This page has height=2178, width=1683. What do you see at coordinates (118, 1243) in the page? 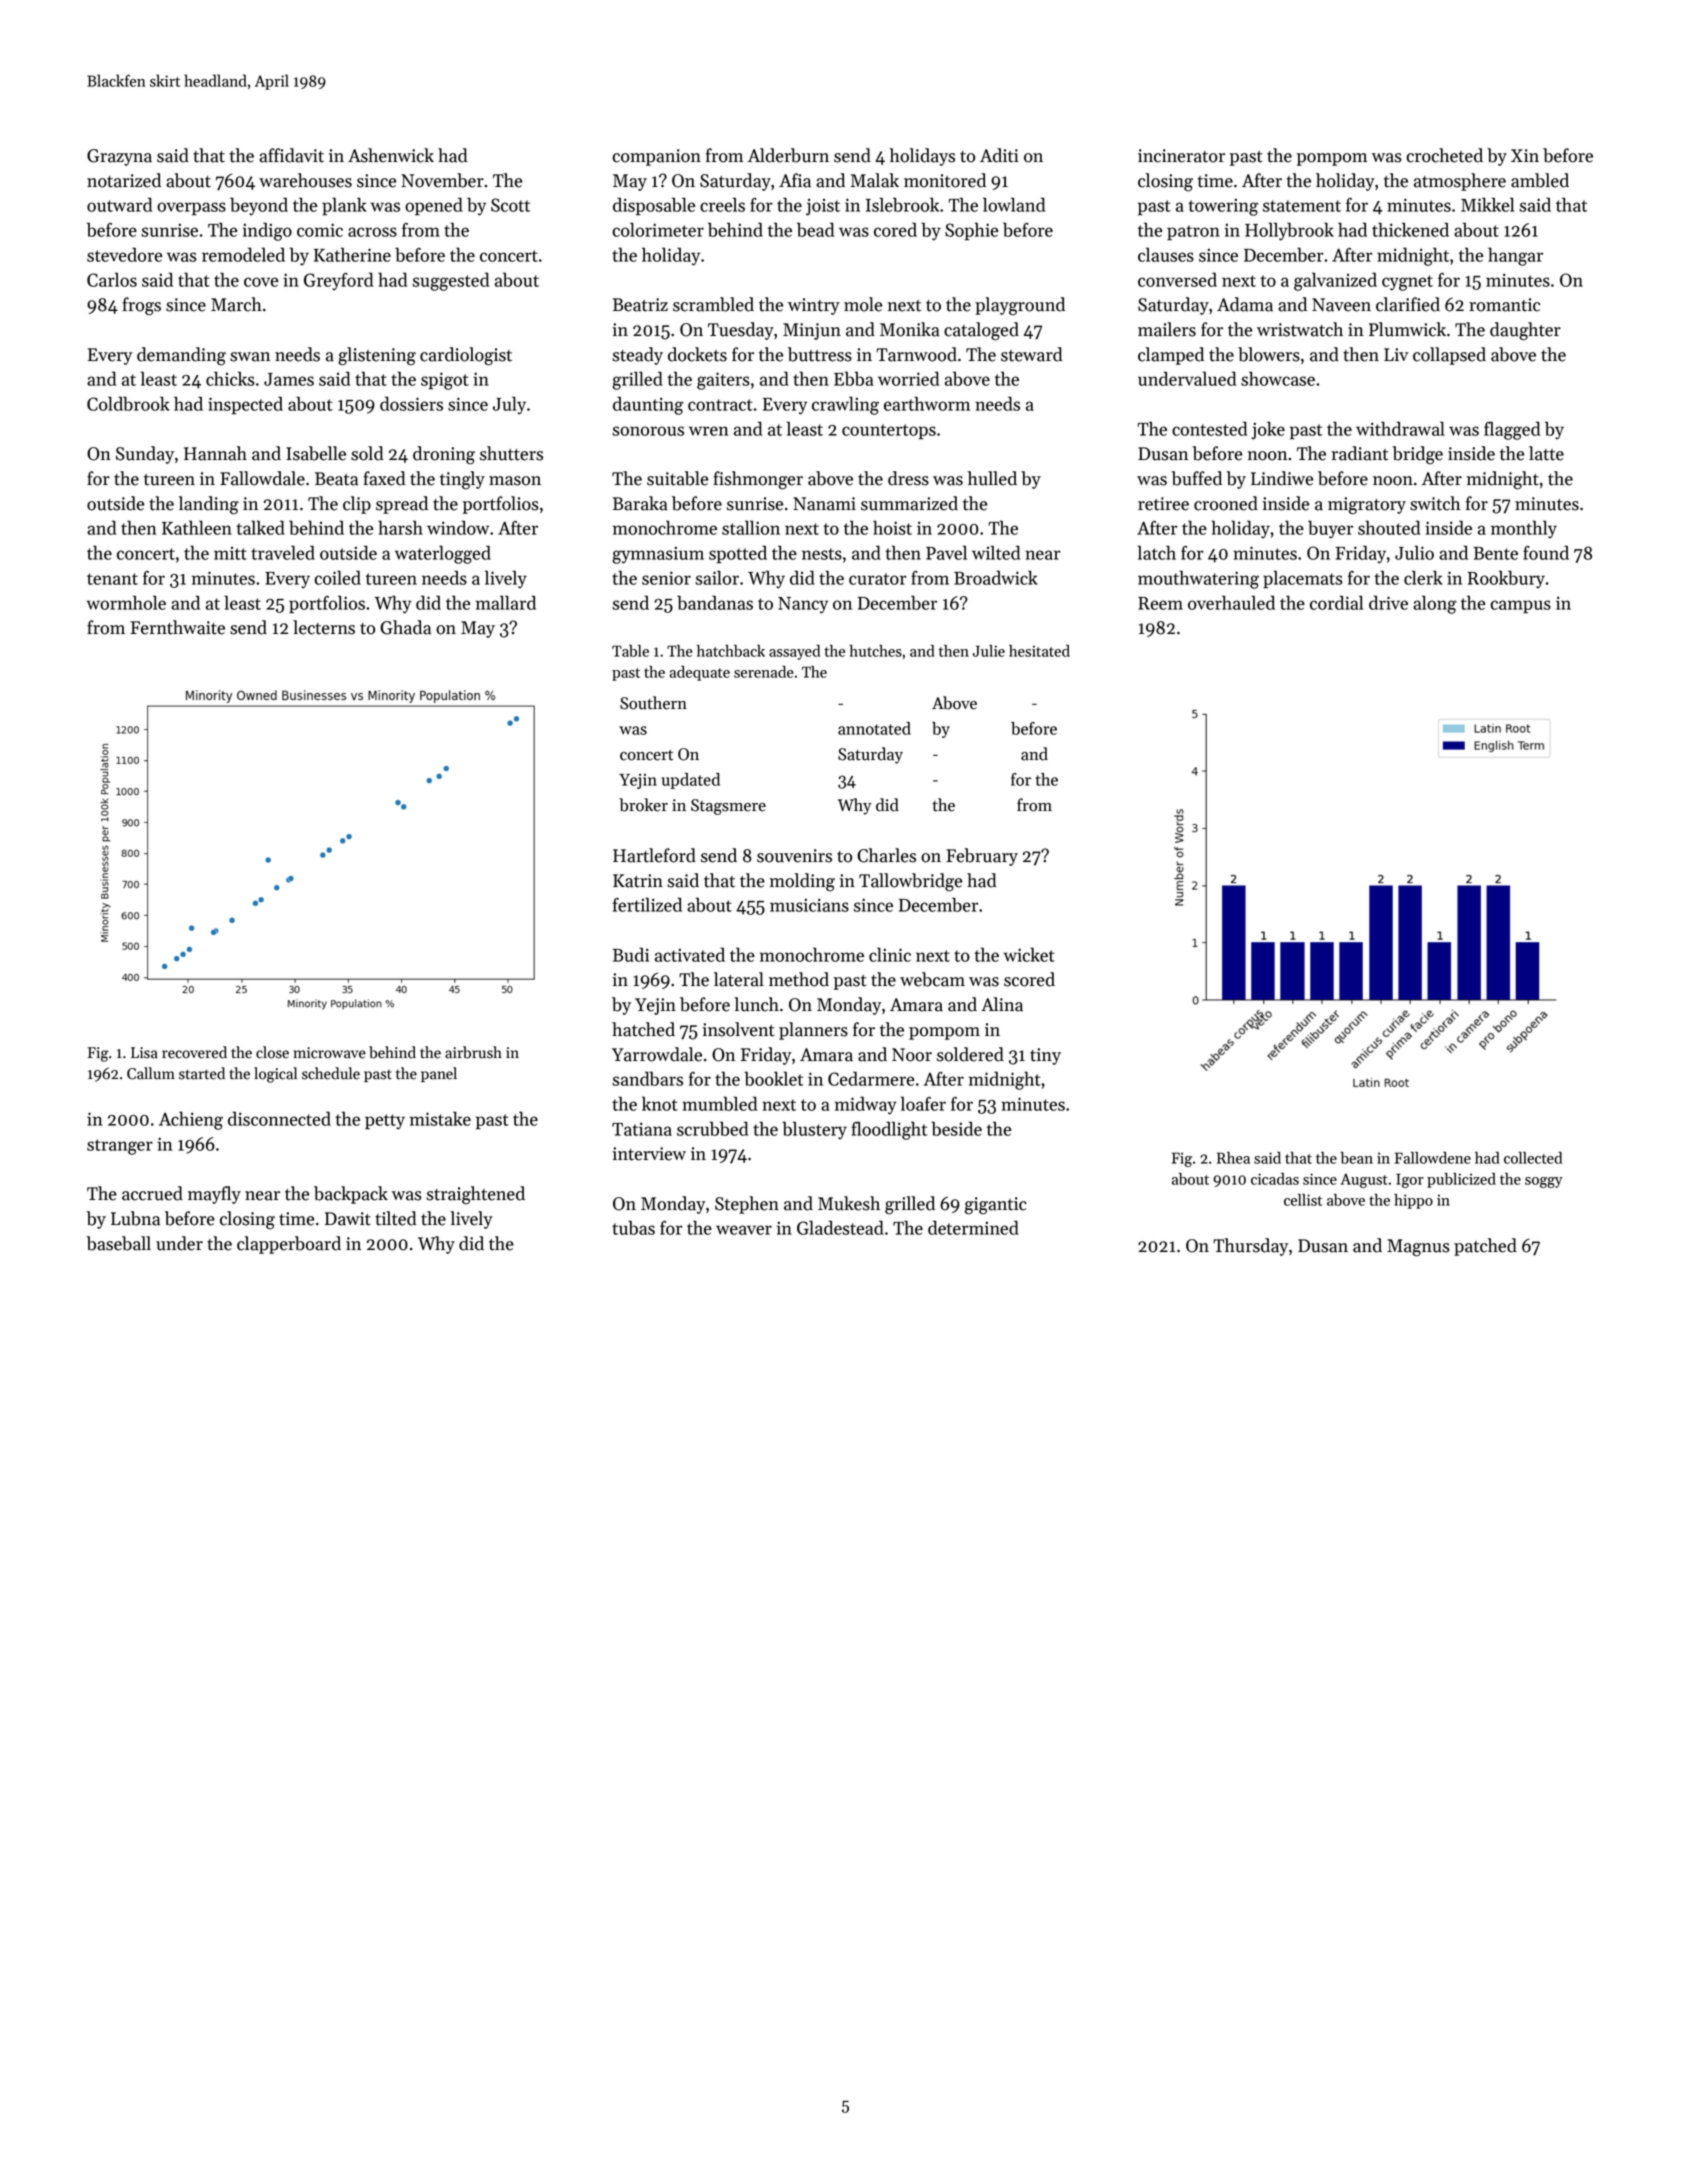
I see `baseball` at bounding box center [118, 1243].
